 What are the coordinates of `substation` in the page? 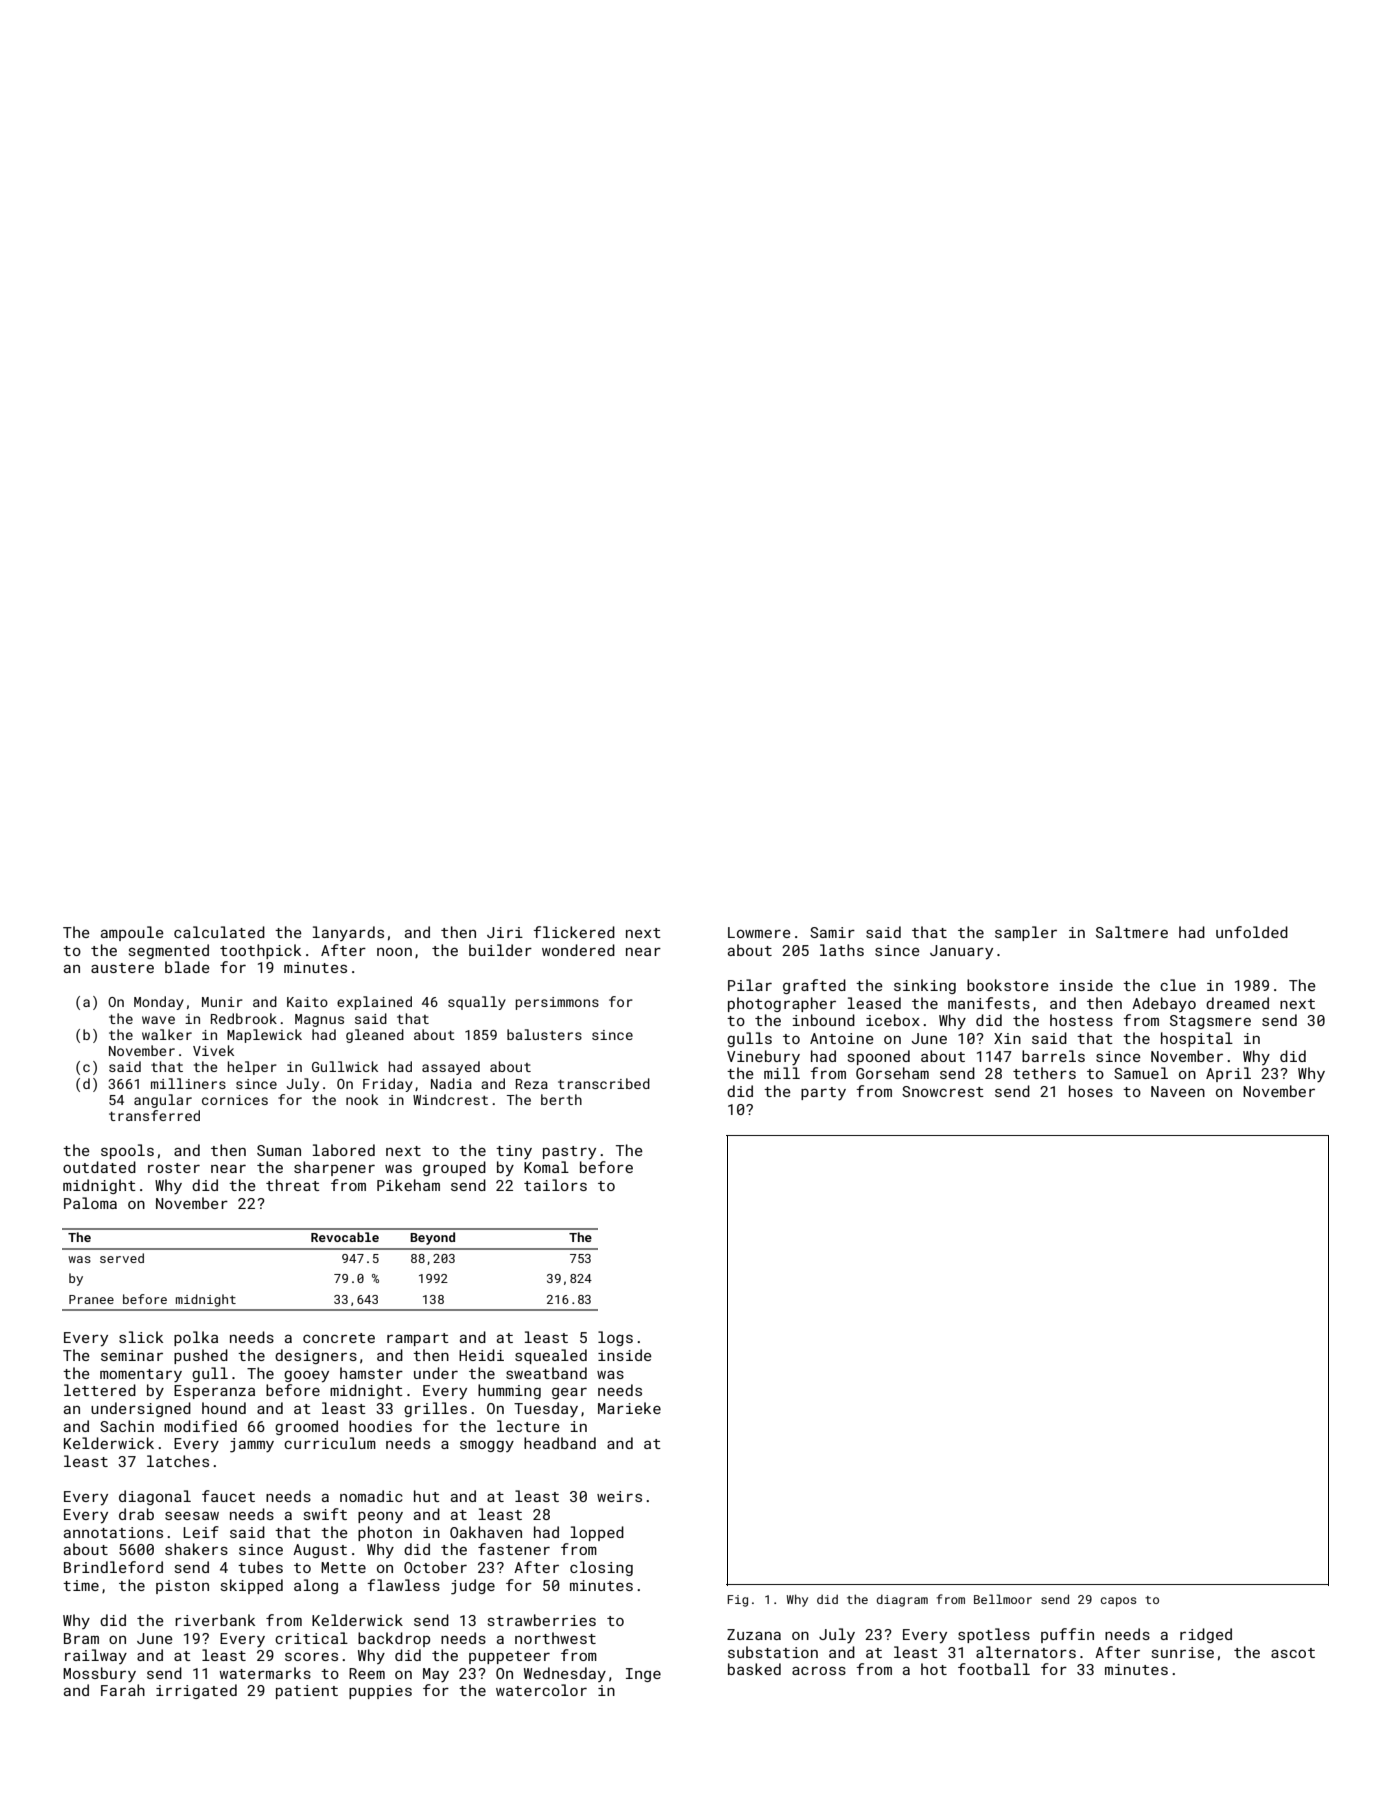 It's located at (773, 1652).
